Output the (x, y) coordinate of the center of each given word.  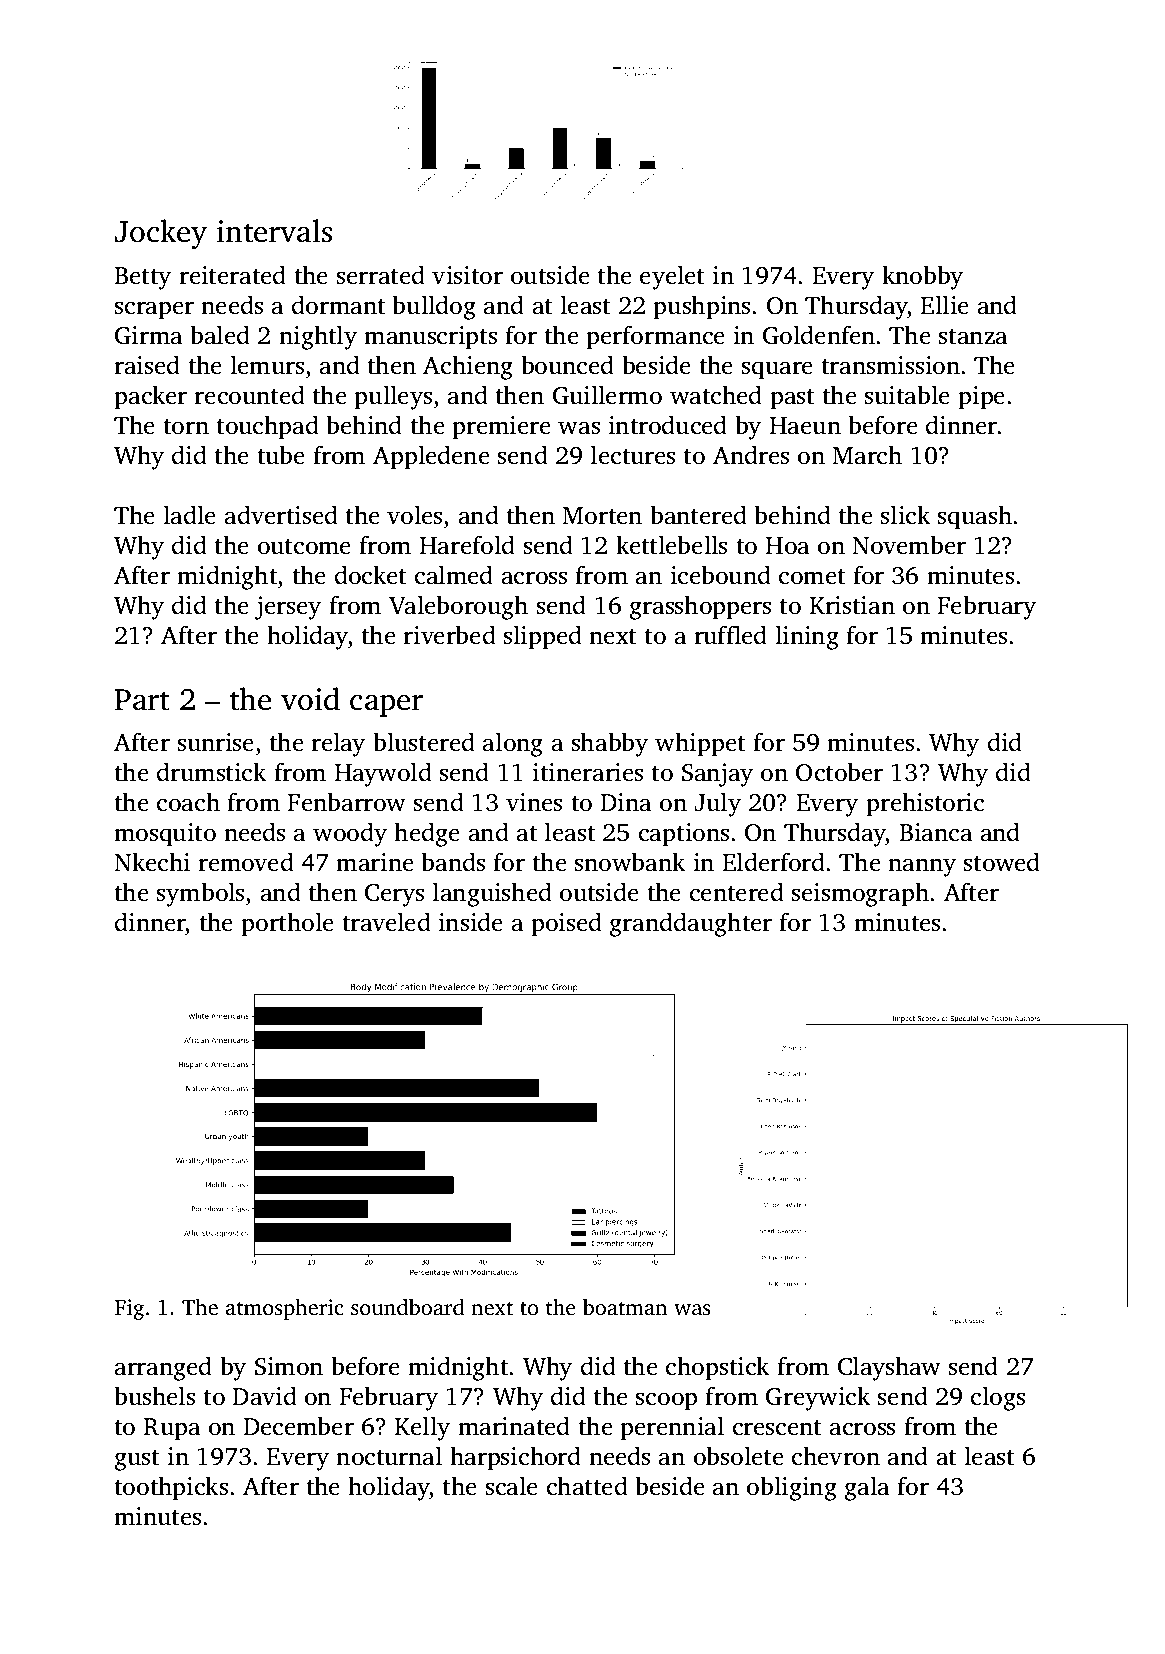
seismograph (860, 894)
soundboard (408, 1307)
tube (281, 455)
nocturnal (389, 1456)
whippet (700, 744)
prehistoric (925, 804)
